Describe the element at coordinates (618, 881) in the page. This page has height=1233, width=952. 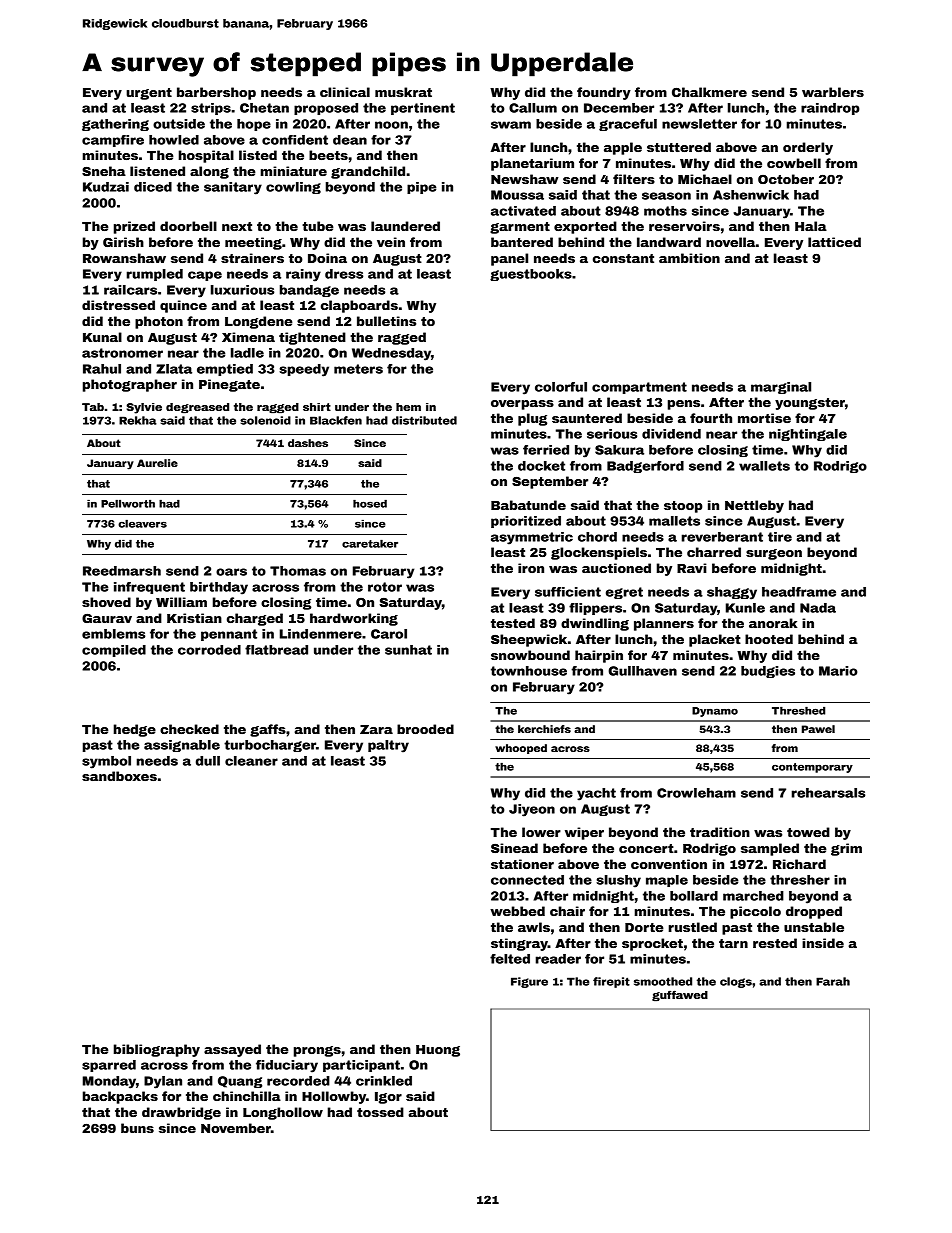
I see `slushy` at that location.
